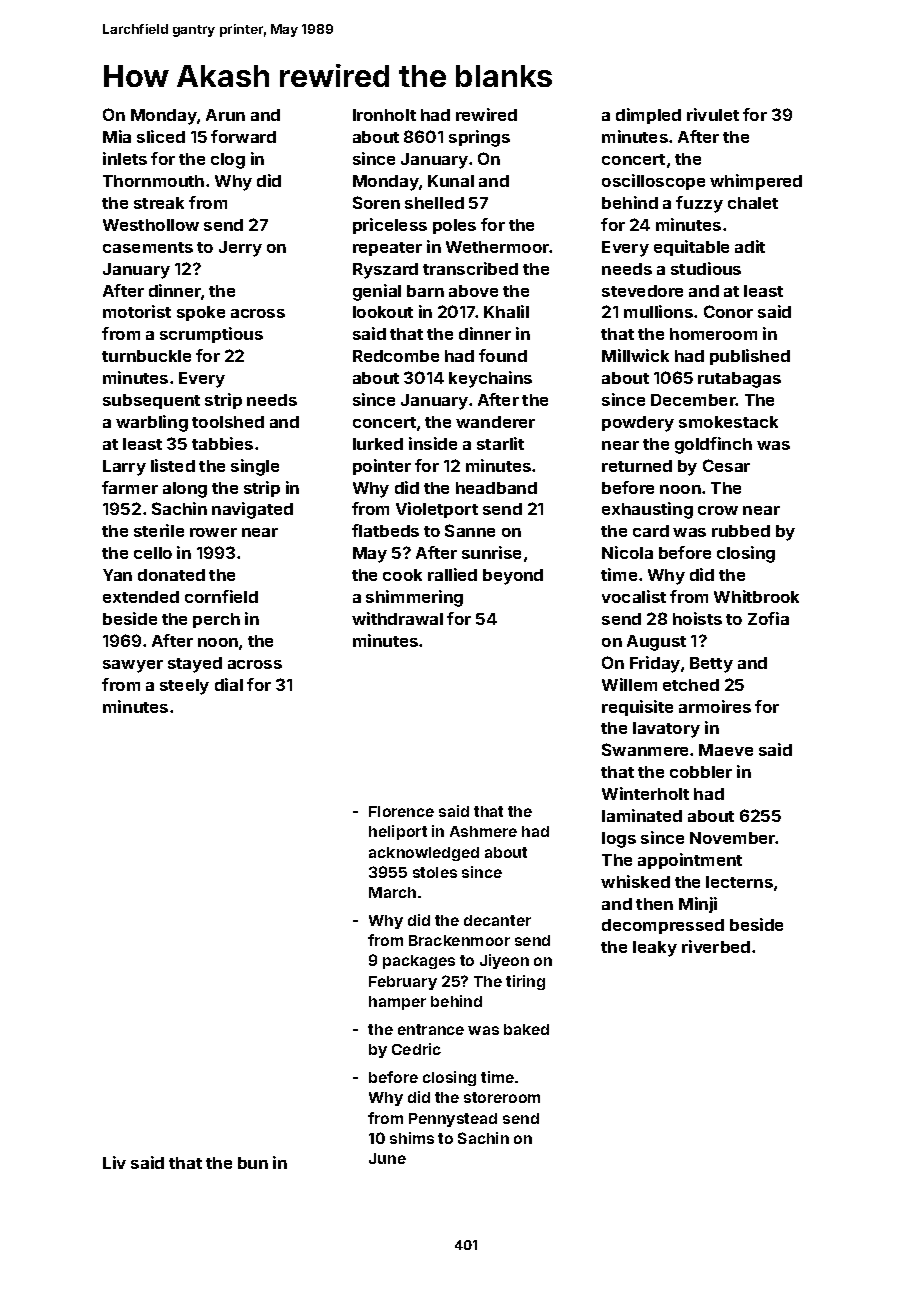 This screenshot has width=908, height=1316. Describe the element at coordinates (117, 136) in the screenshot. I see `Mia` at that location.
